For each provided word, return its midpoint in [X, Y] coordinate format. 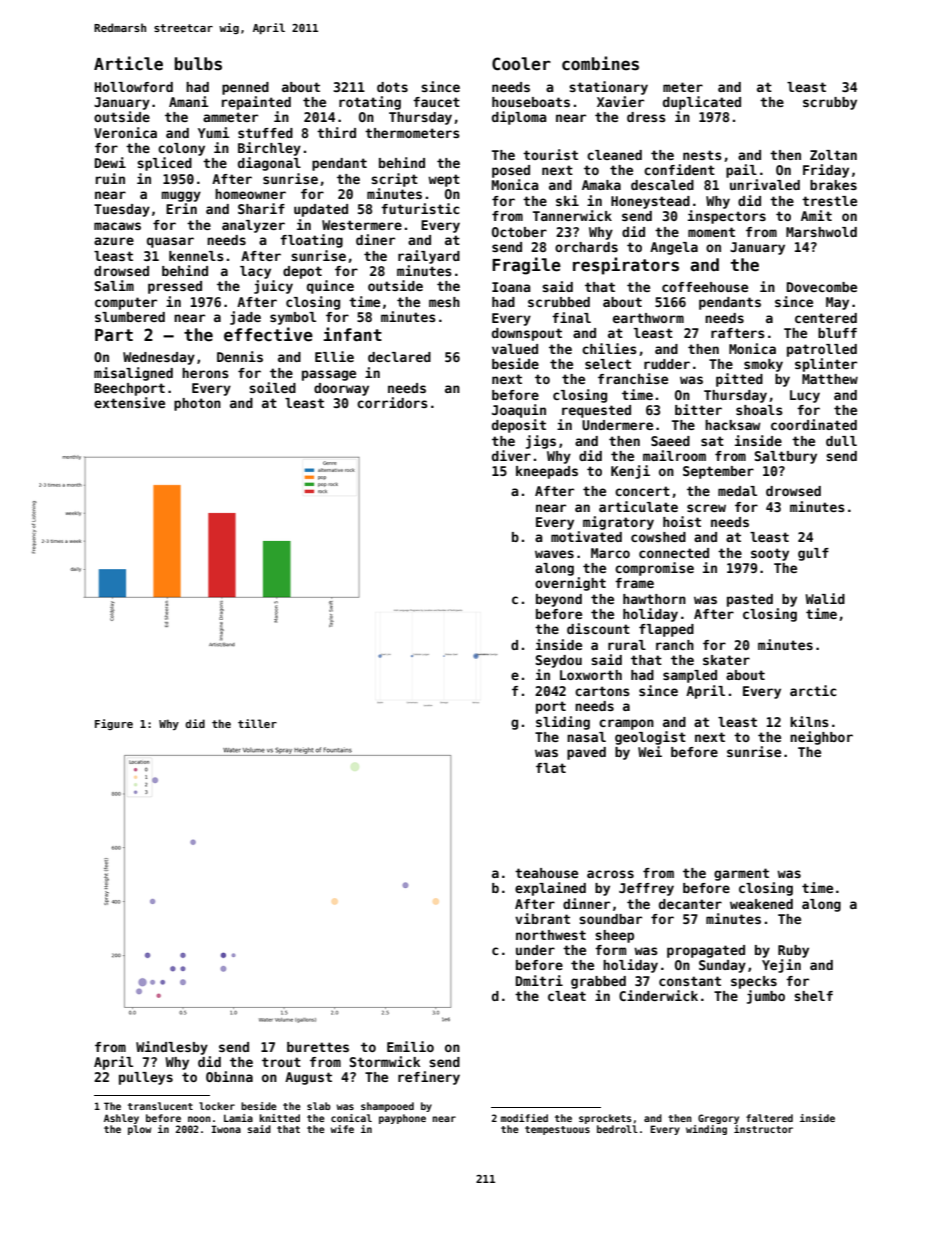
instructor [763, 1129]
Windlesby [172, 1048]
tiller [257, 723]
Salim [114, 285]
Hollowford [134, 87]
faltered [769, 1118]
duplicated [702, 103]
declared [399, 357]
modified [524, 1118]
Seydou [559, 661]
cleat [567, 996]
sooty [770, 554]
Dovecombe [822, 287]
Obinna [229, 1076]
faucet [436, 102]
